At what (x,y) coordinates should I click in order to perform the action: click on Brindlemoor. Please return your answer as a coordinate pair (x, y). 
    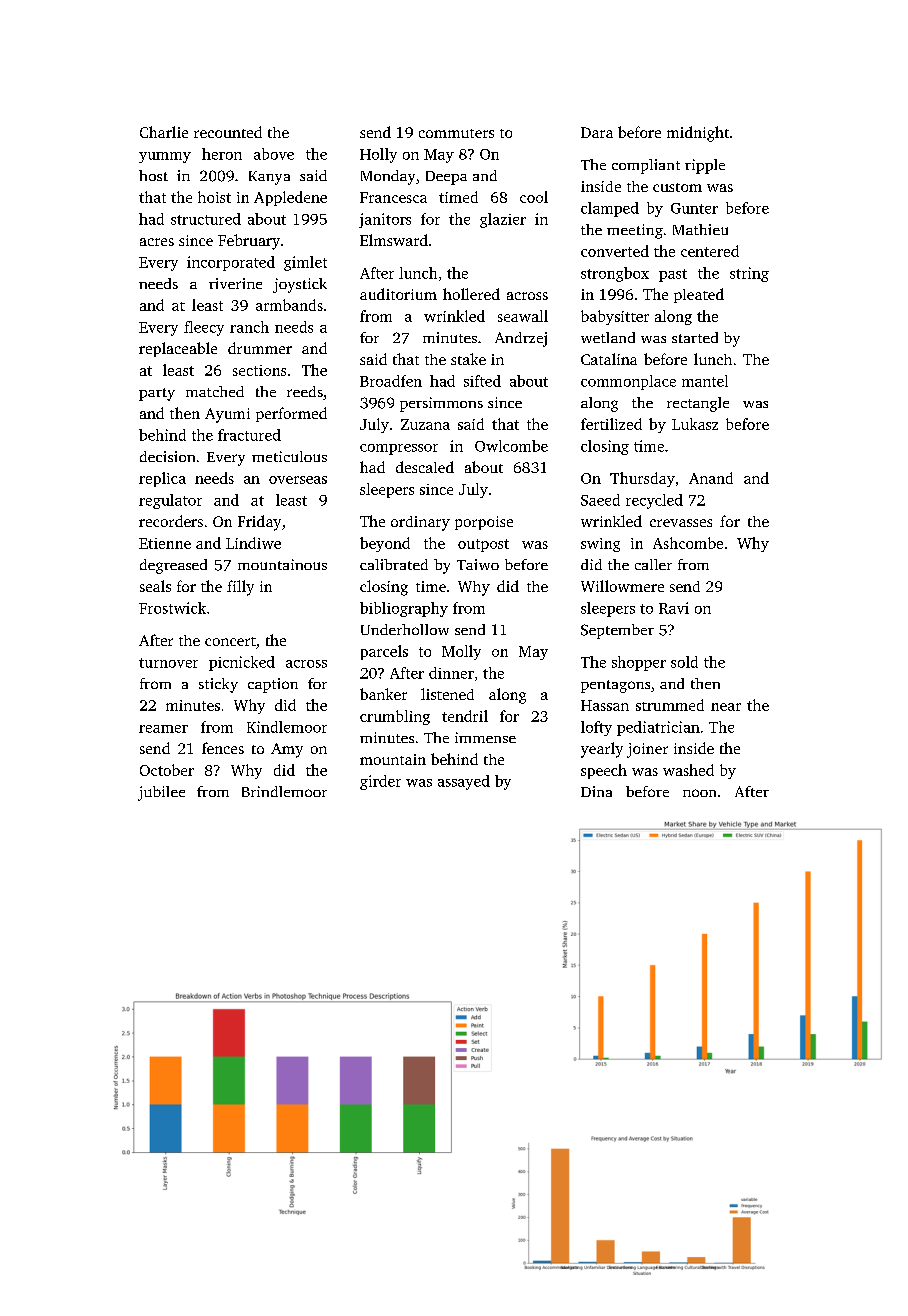
    Looking at the image, I should click on (284, 791).
